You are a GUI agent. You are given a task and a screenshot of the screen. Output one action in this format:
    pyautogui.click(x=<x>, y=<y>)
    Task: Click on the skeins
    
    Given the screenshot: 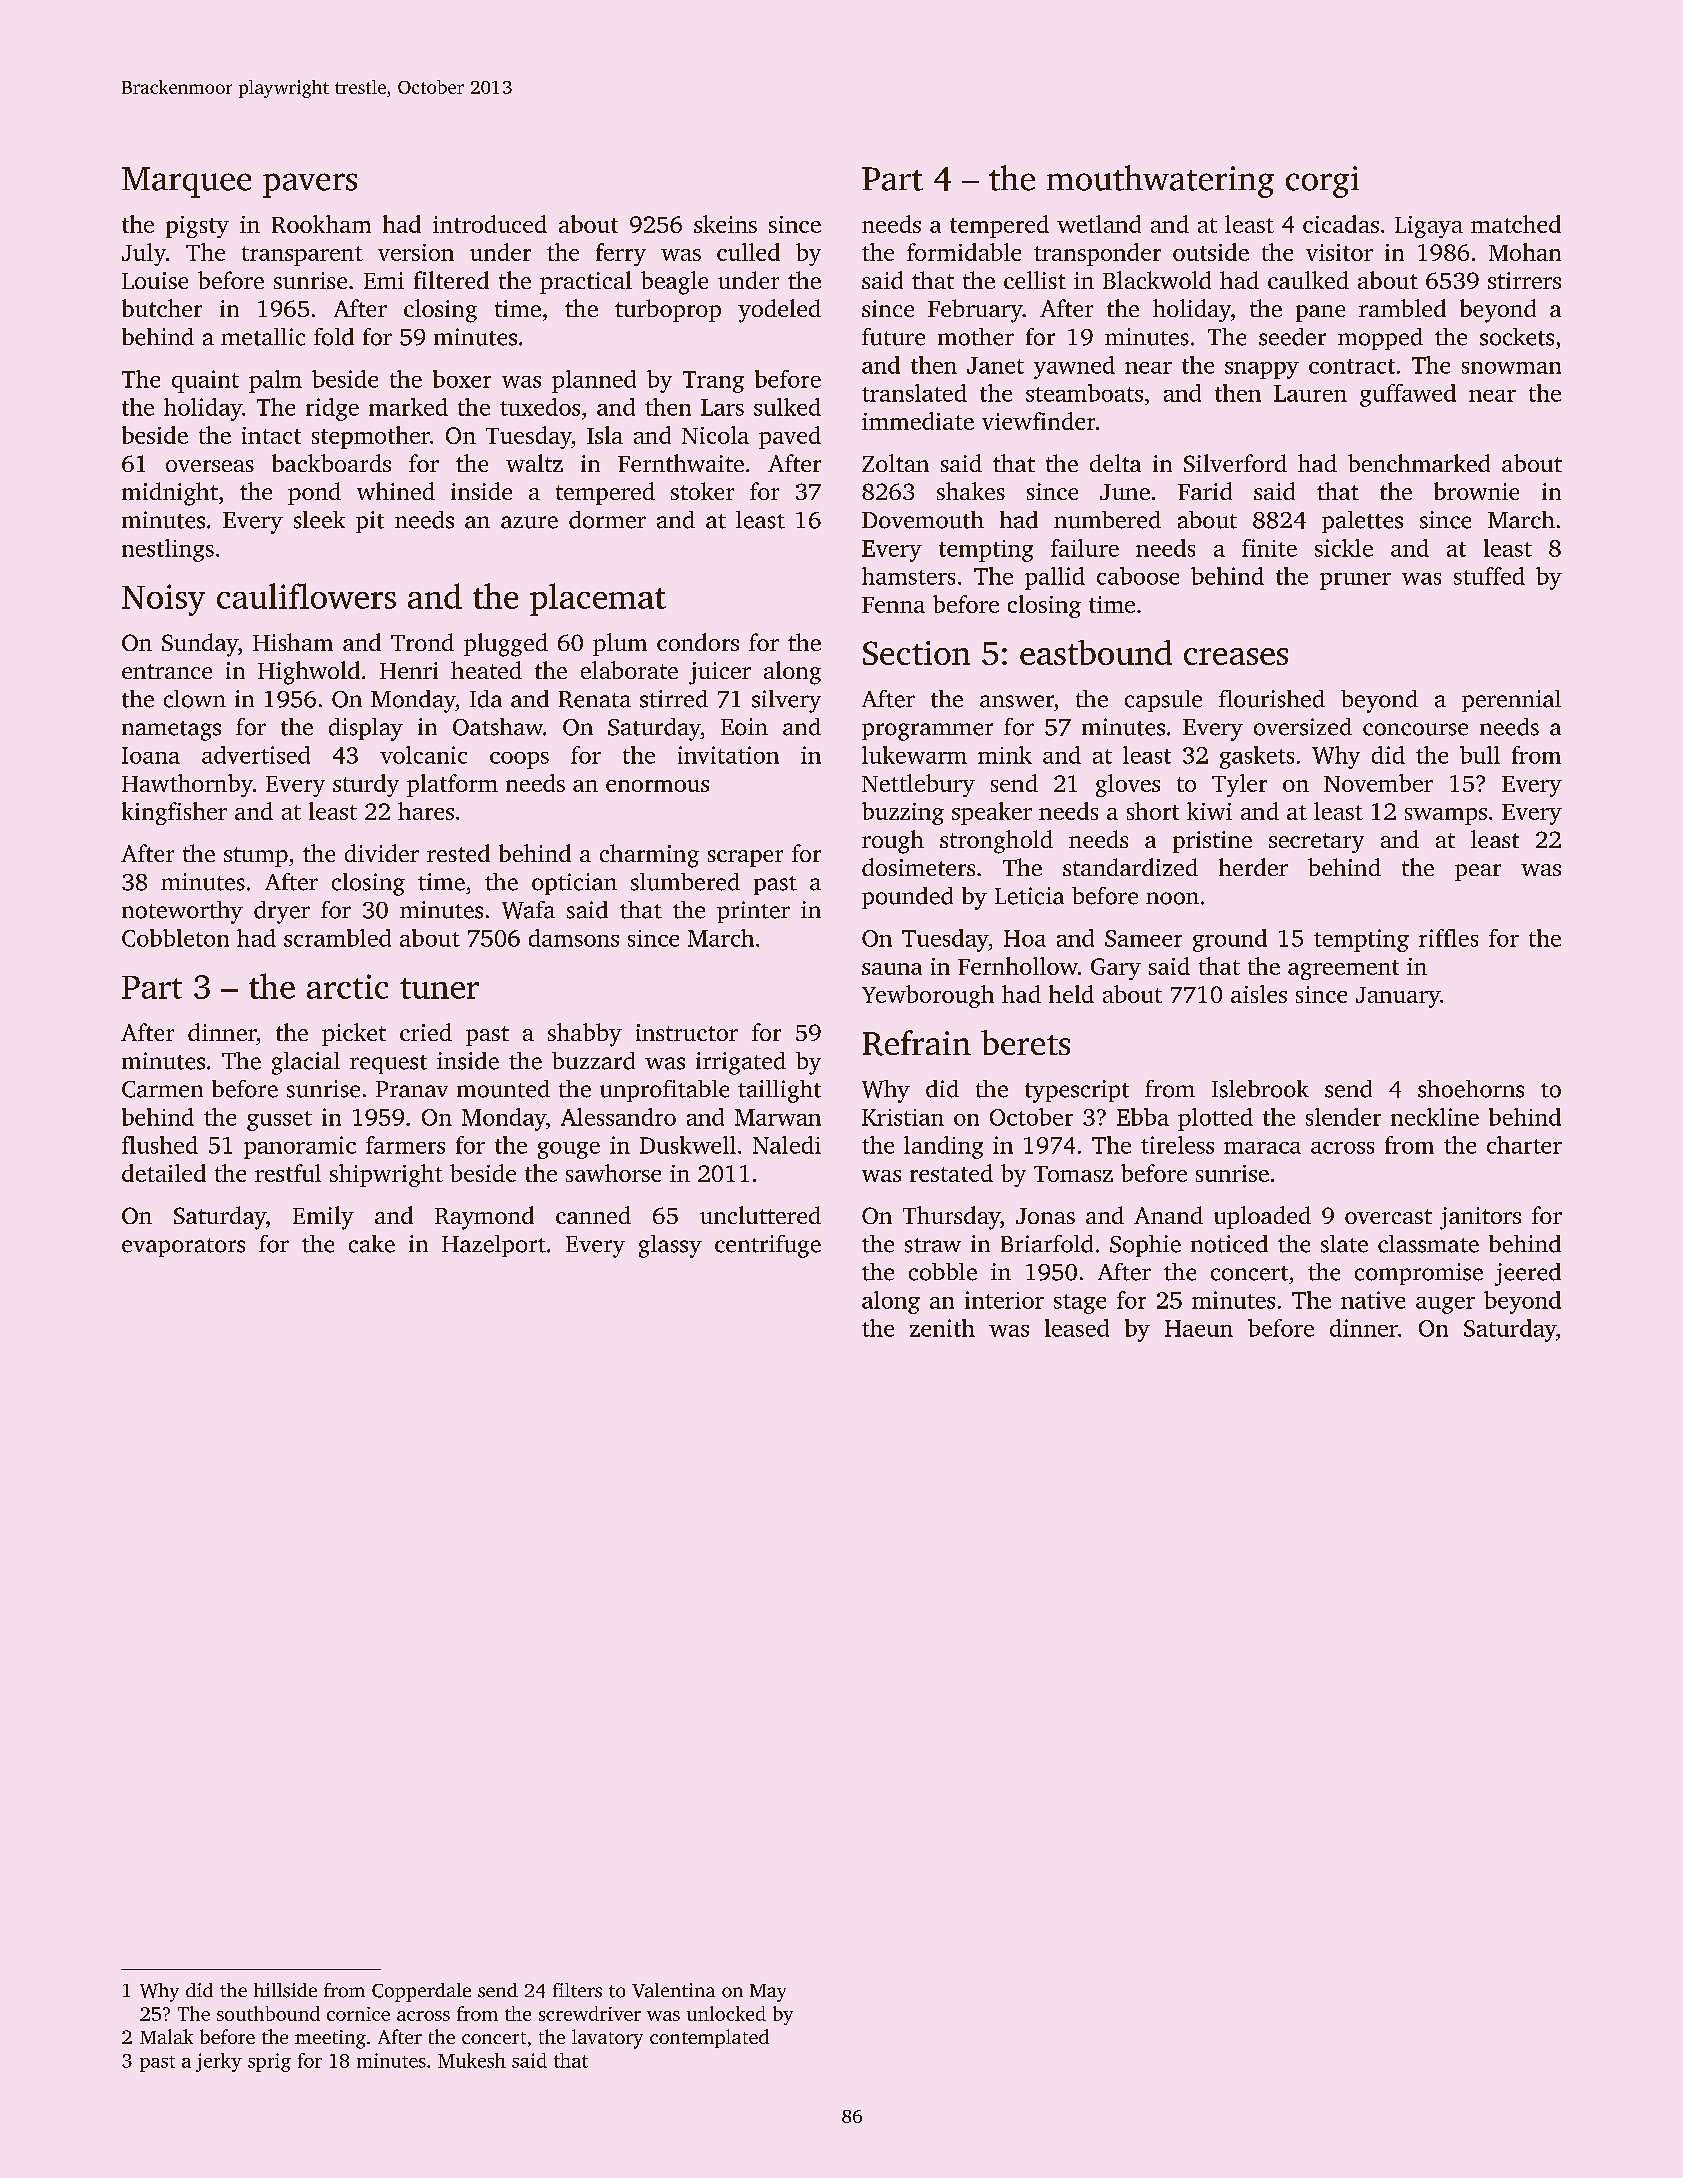 What is the action you would take?
    pyautogui.click(x=725, y=224)
